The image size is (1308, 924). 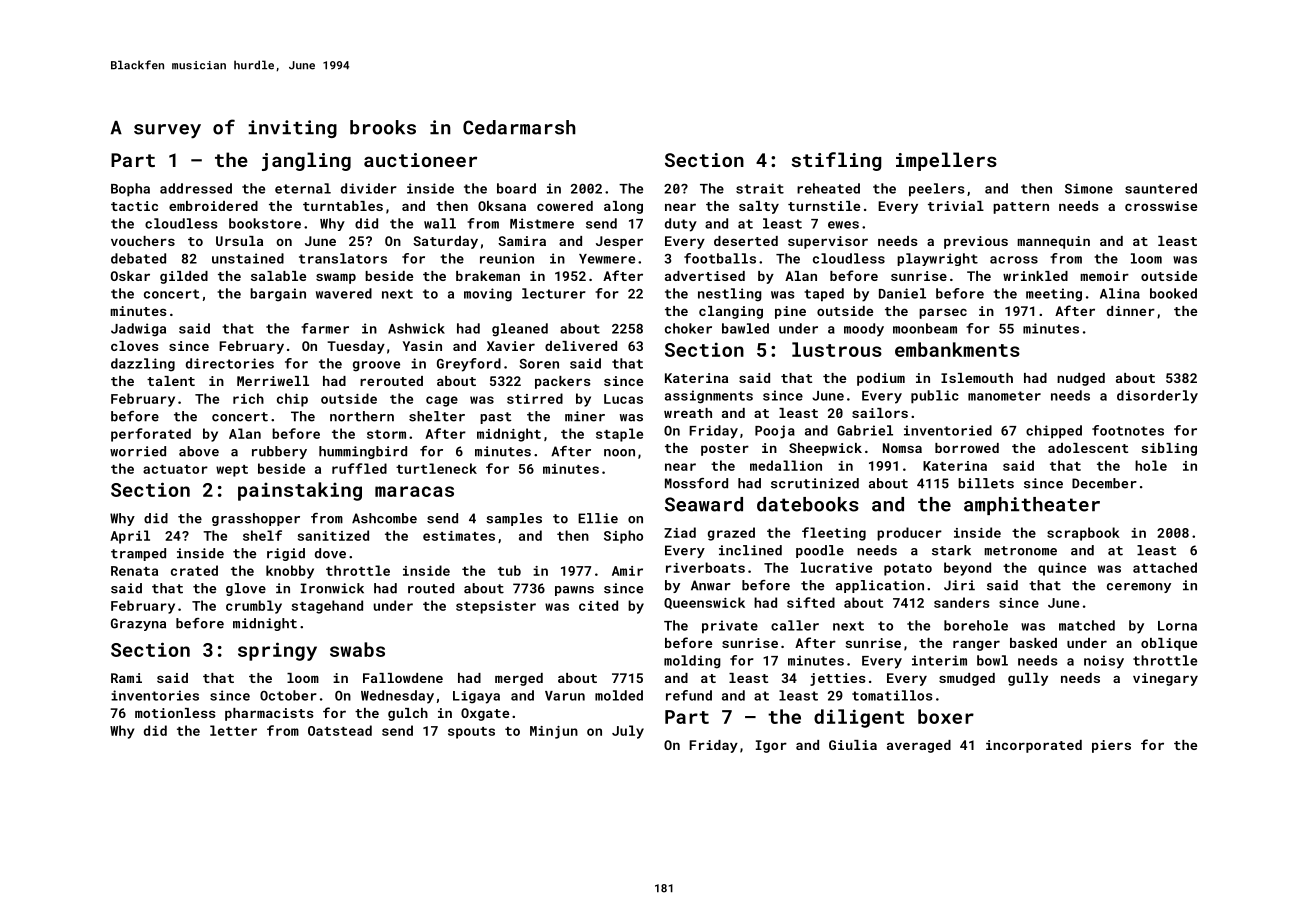 I want to click on tramped, so click(x=138, y=554).
